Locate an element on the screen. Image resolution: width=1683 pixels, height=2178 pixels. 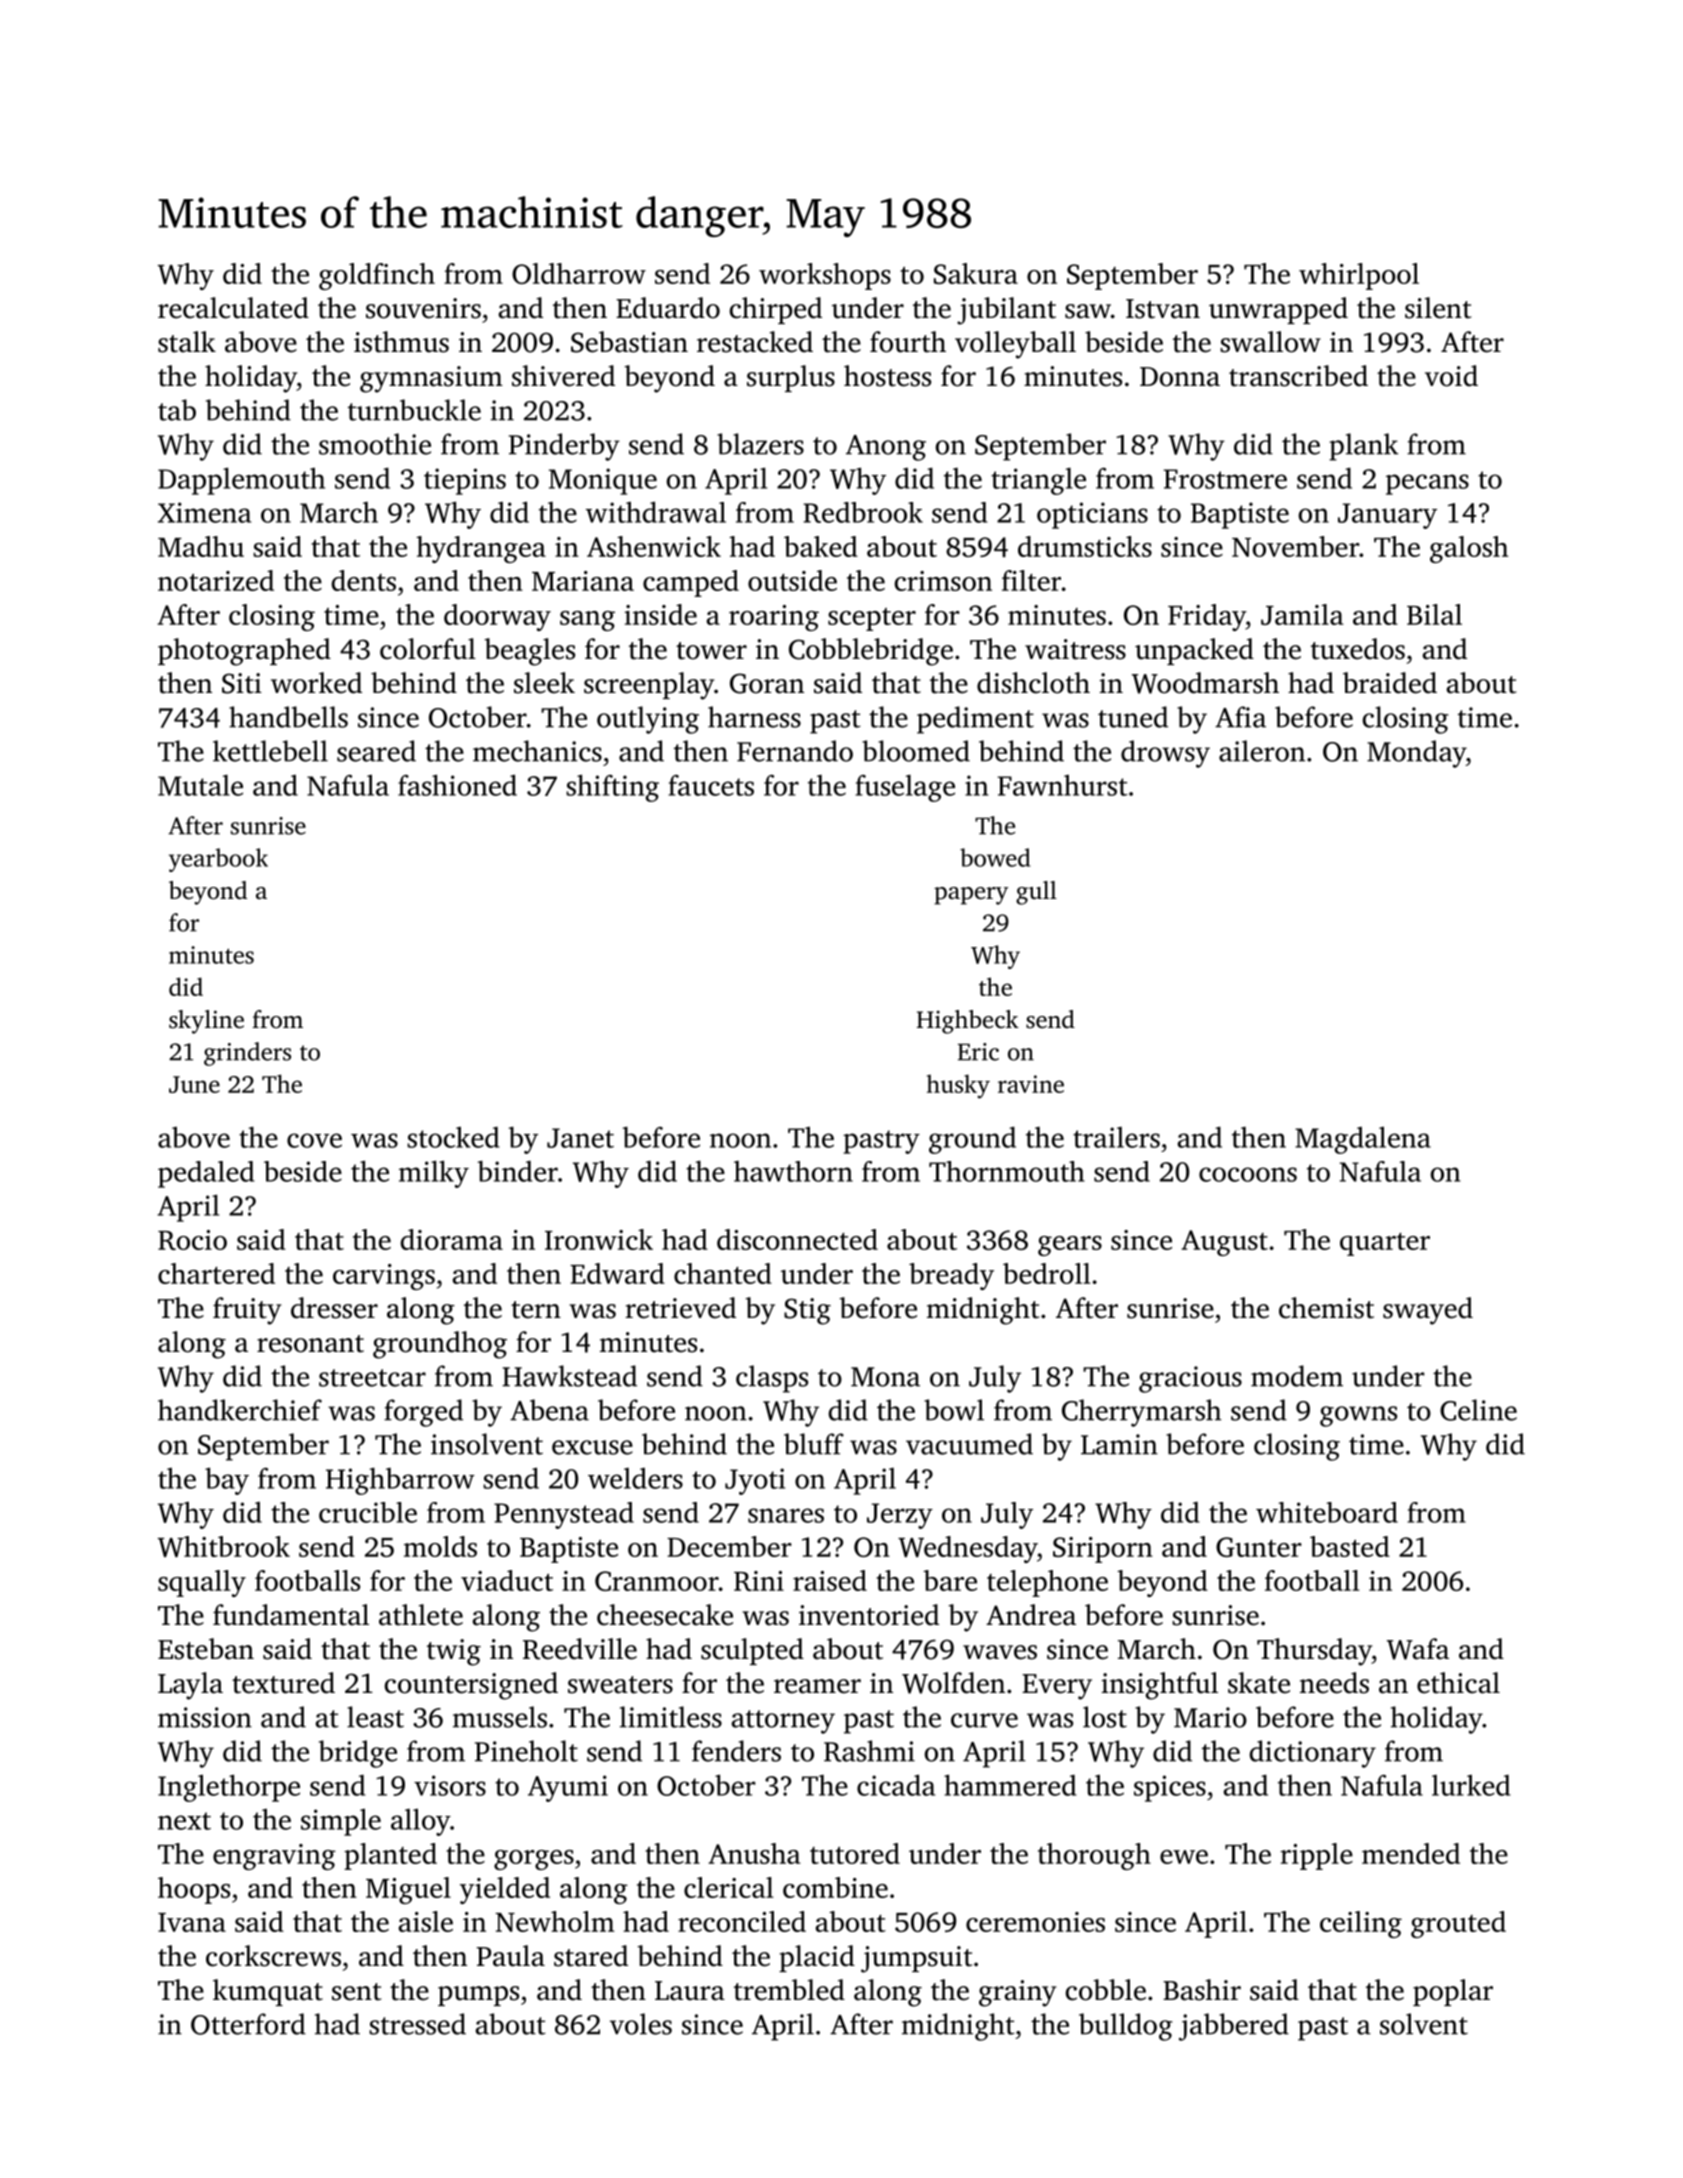
Mutale is located at coordinates (200, 785).
